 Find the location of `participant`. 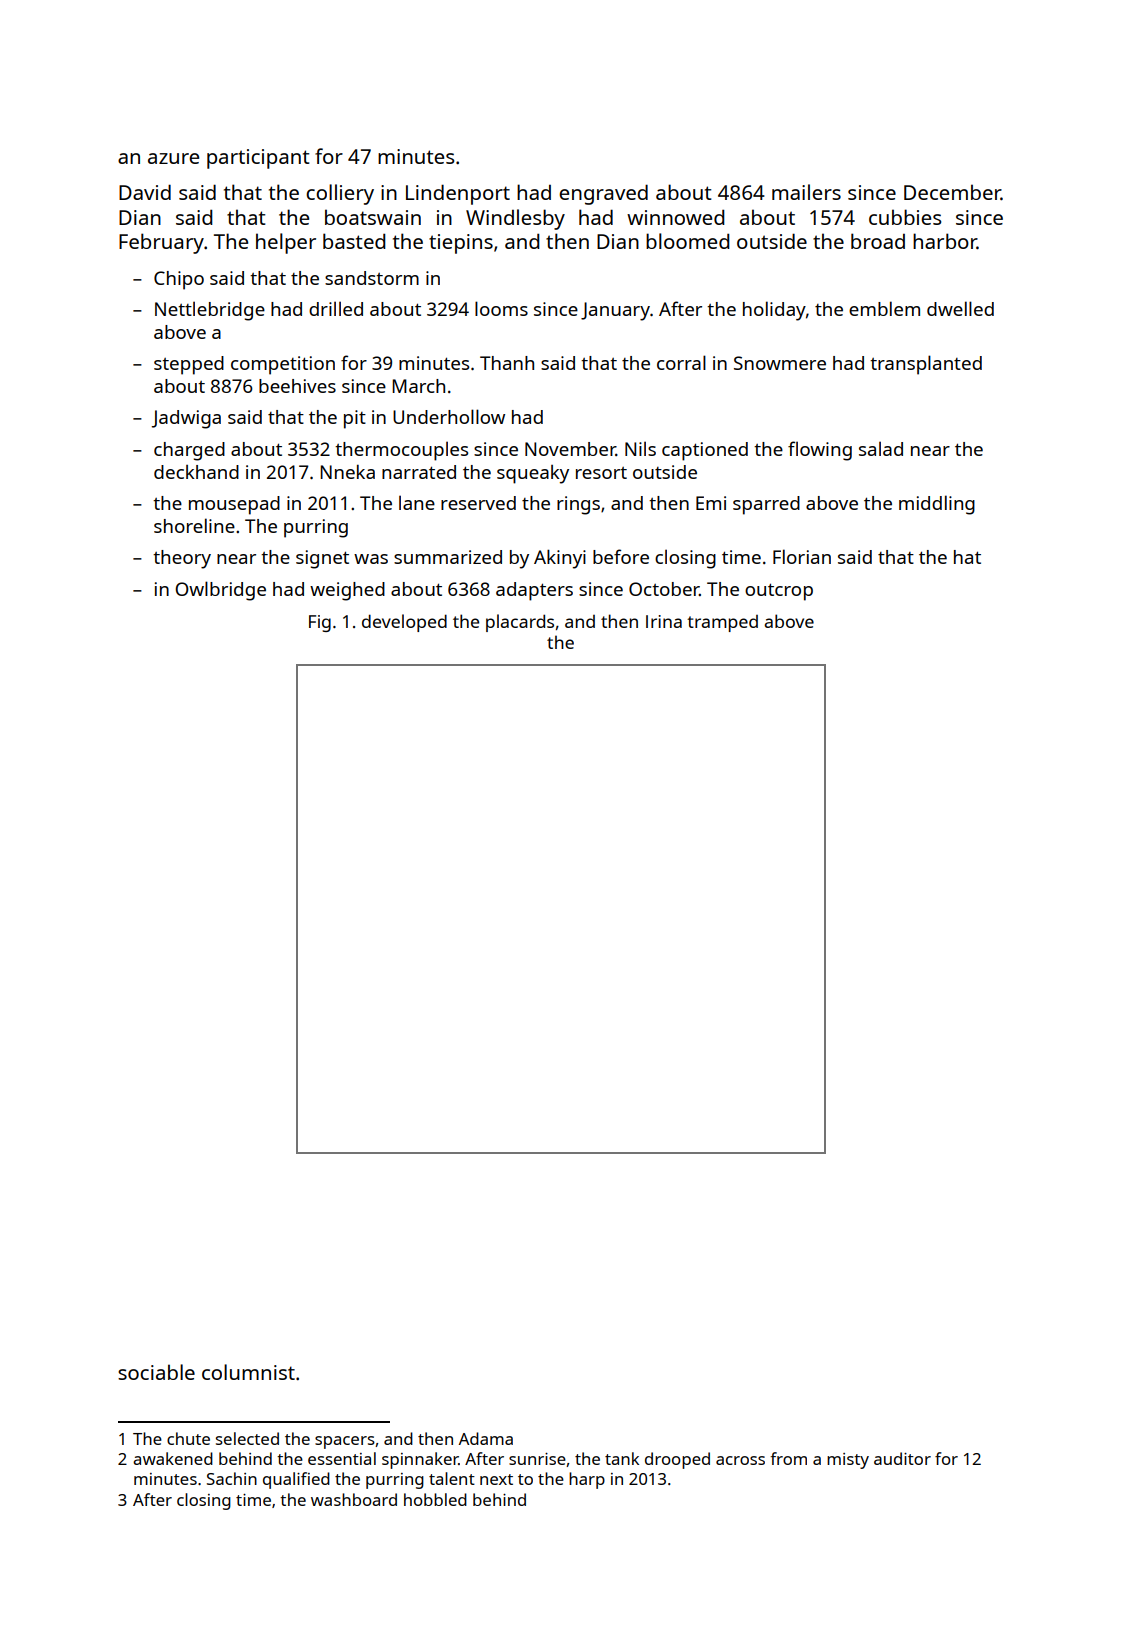

participant is located at coordinates (258, 159).
